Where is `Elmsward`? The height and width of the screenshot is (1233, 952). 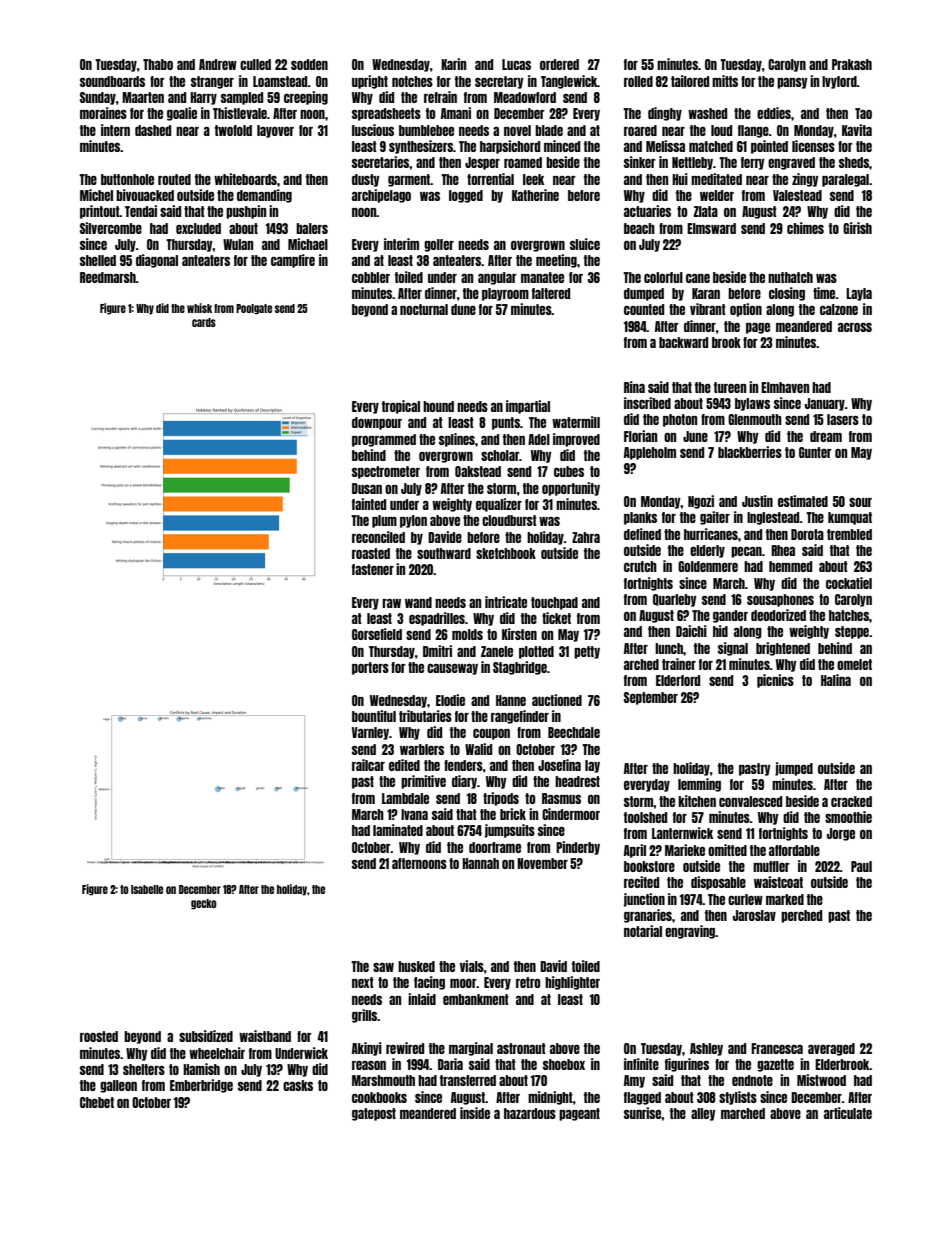 Elmsward is located at coordinates (711, 228).
